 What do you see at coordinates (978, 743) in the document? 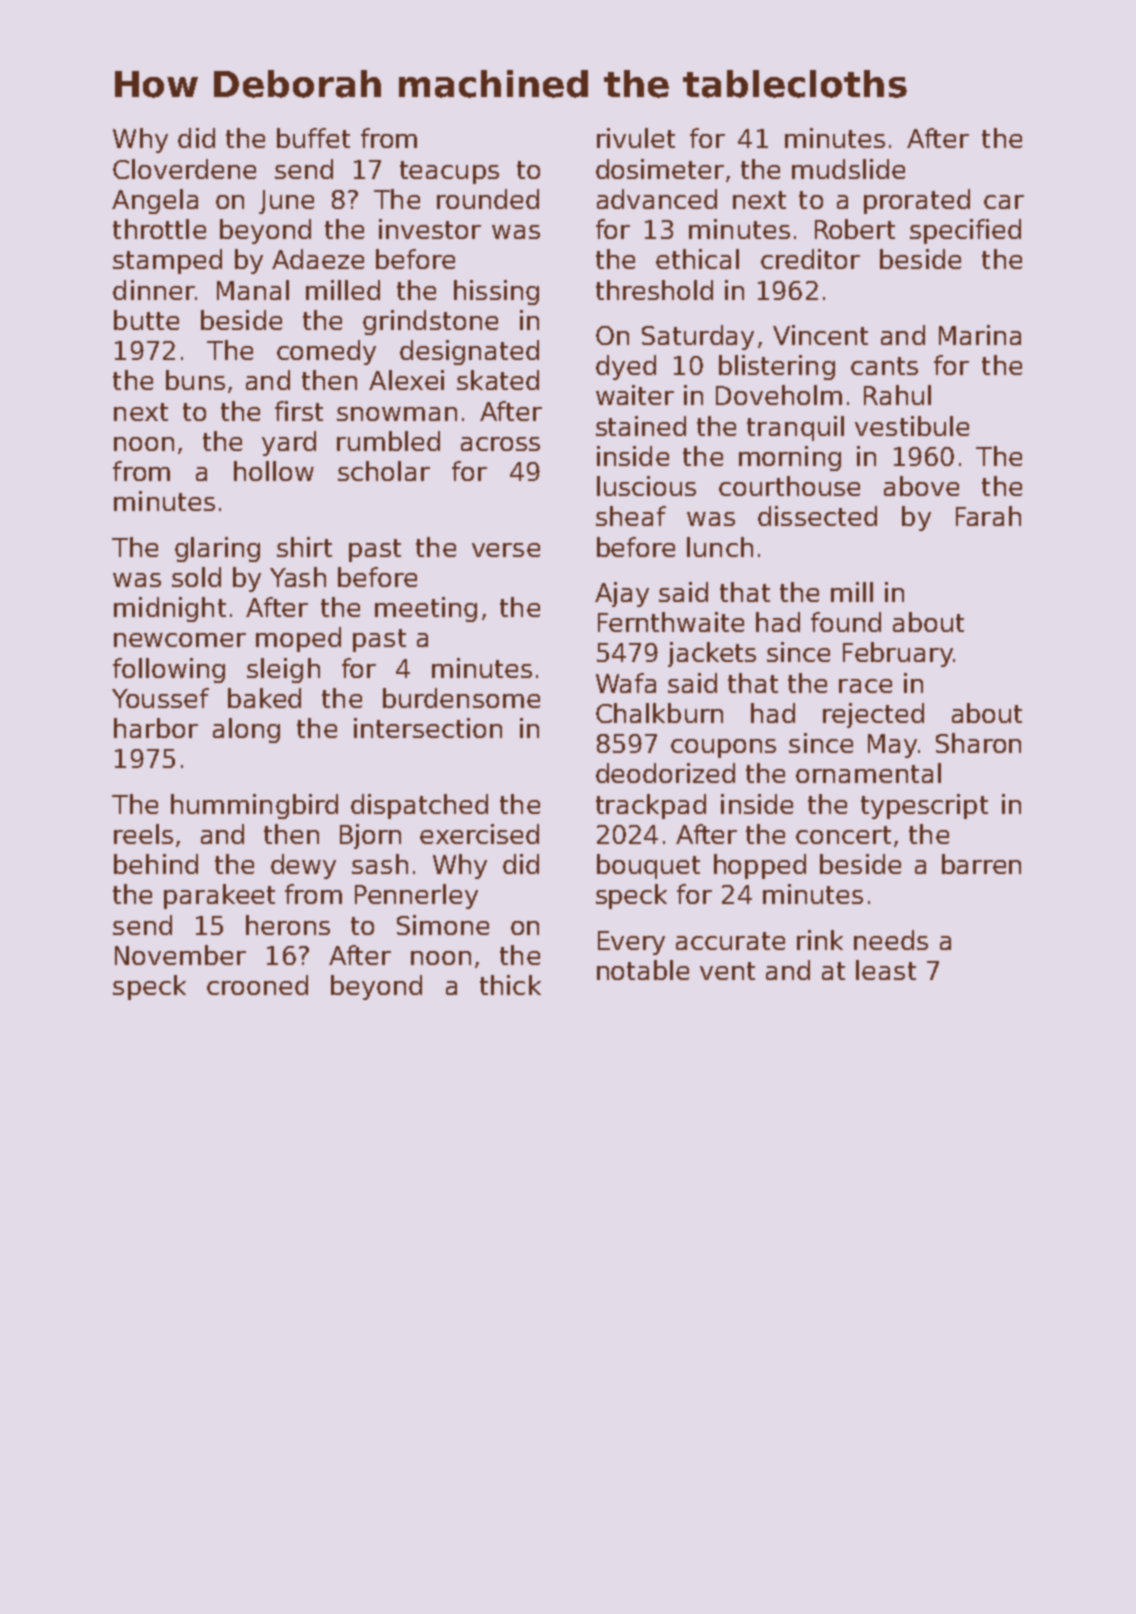
I see `Sharon` at bounding box center [978, 743].
